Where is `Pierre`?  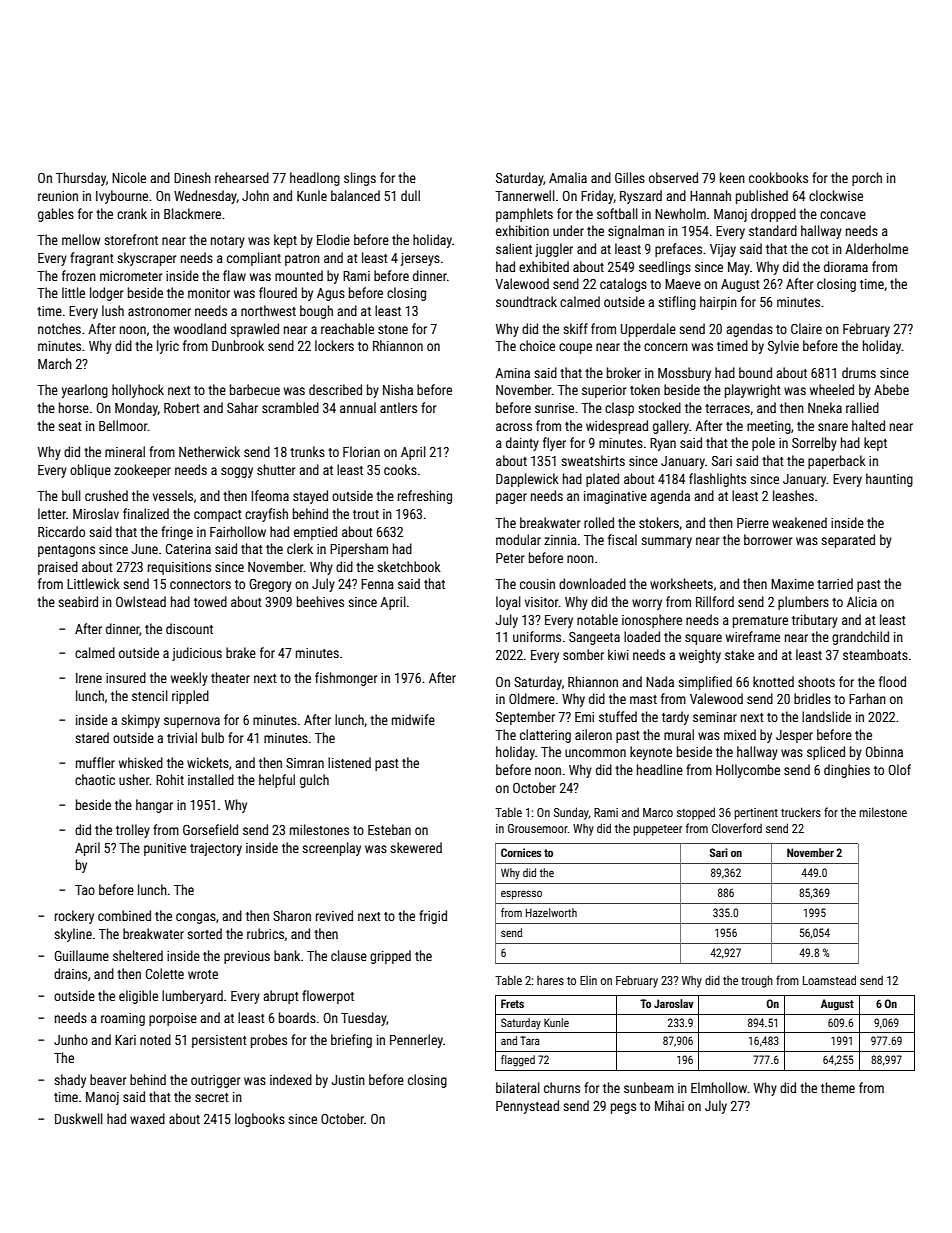
Pierre is located at coordinates (753, 523).
